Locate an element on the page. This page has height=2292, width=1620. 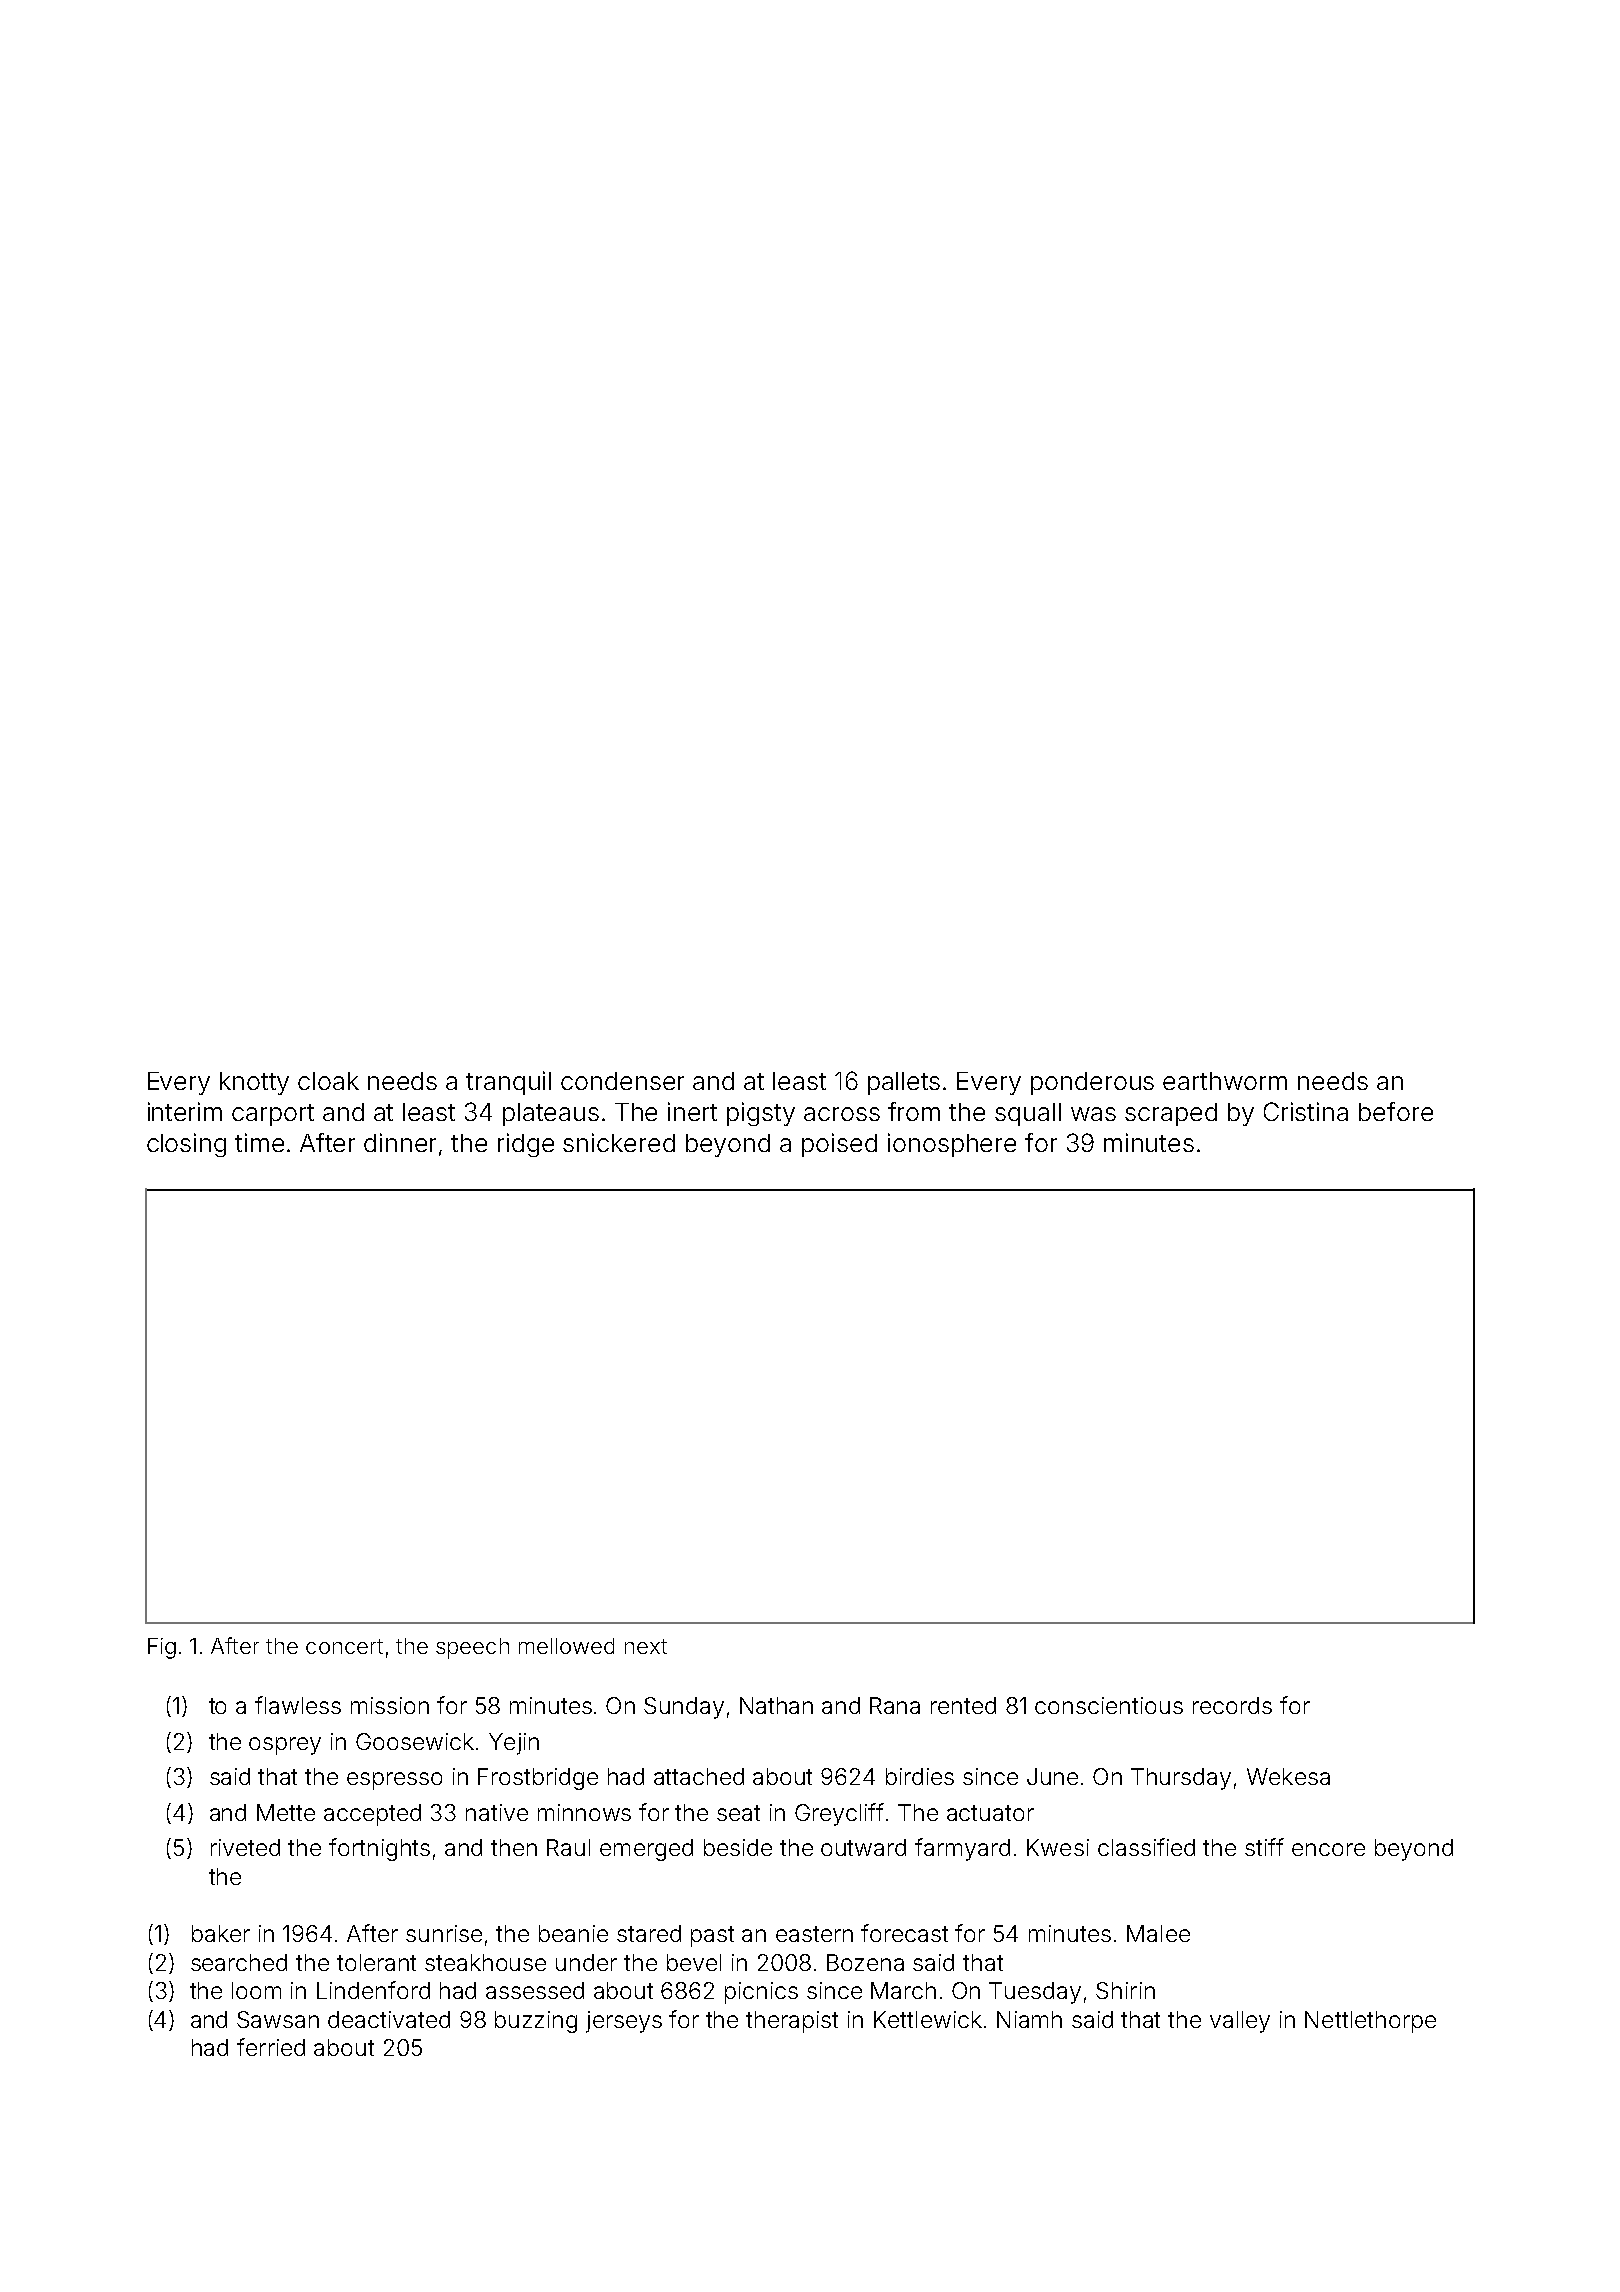
poised is located at coordinates (839, 1145).
